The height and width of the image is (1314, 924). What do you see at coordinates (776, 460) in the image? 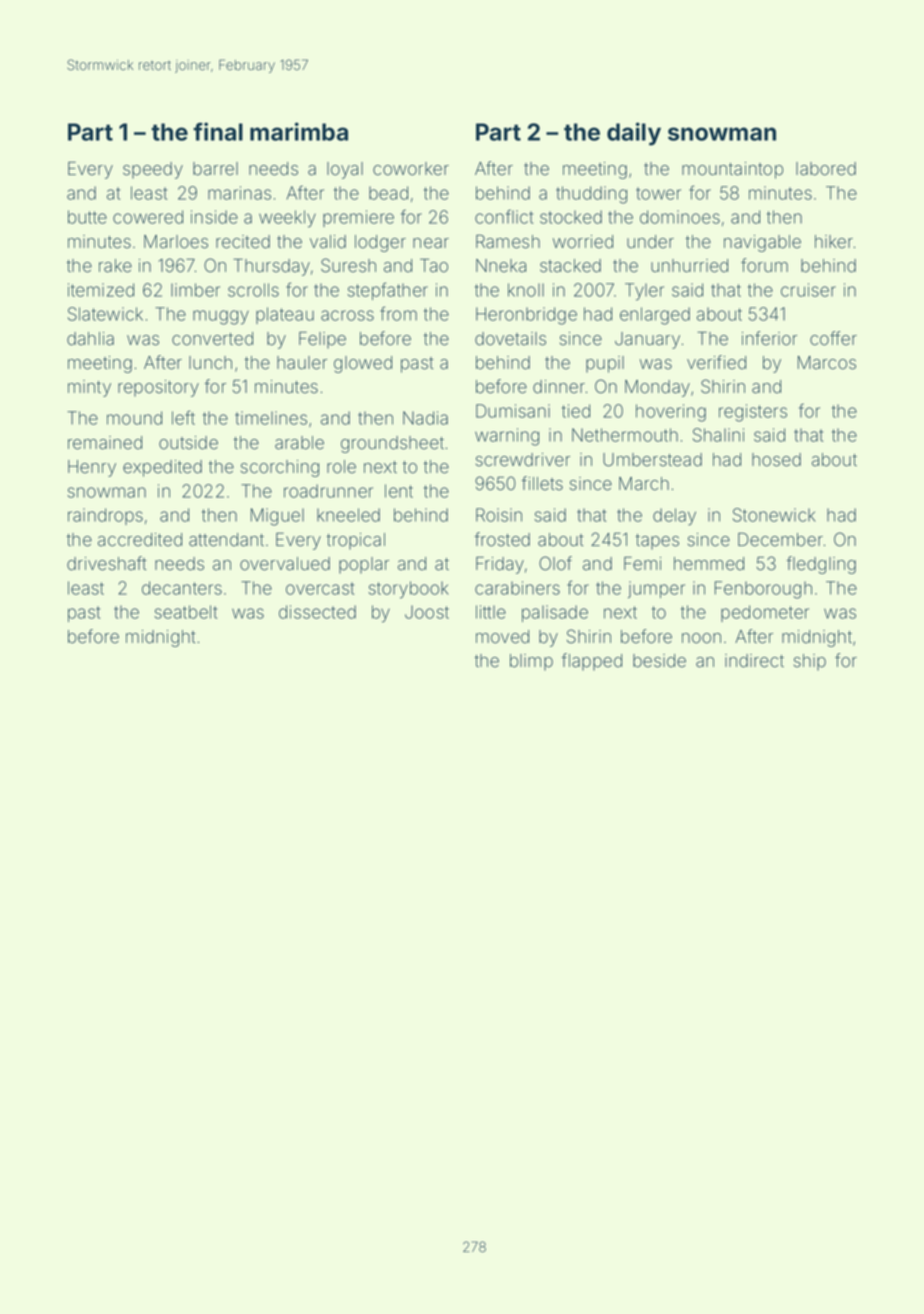
I see `hosed` at bounding box center [776, 460].
